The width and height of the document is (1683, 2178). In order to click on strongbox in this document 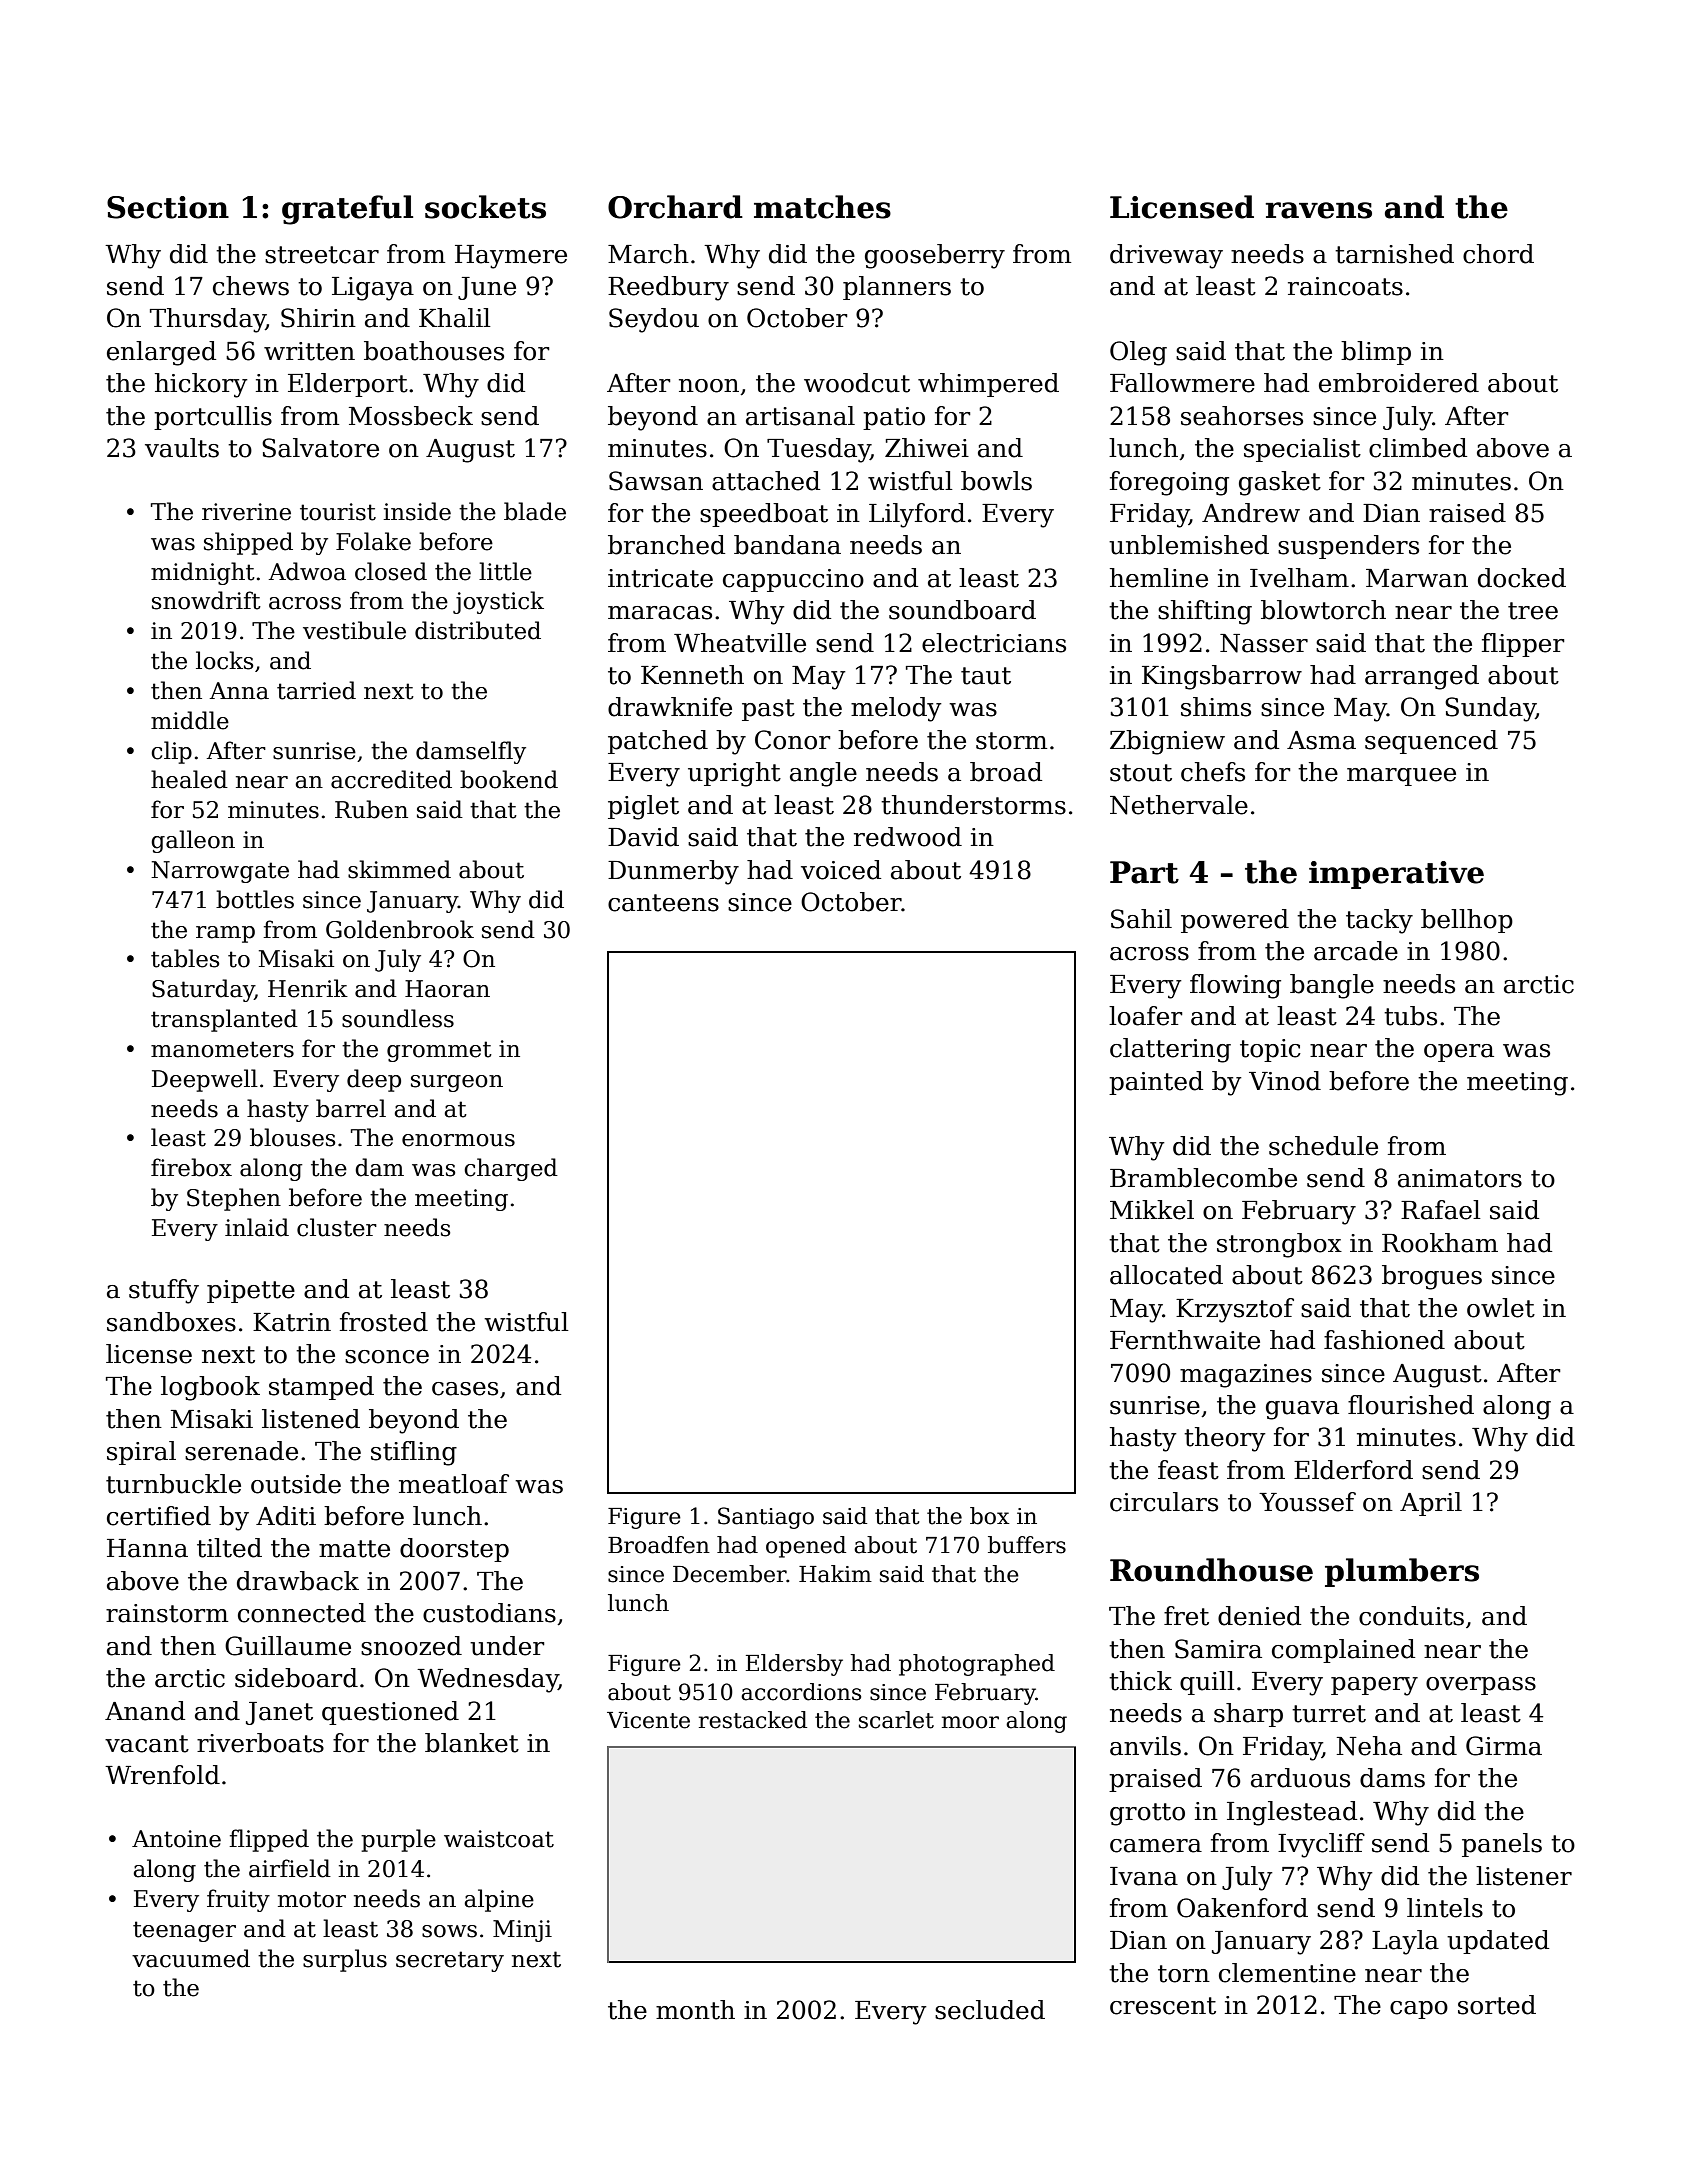, I will do `click(1279, 1245)`.
